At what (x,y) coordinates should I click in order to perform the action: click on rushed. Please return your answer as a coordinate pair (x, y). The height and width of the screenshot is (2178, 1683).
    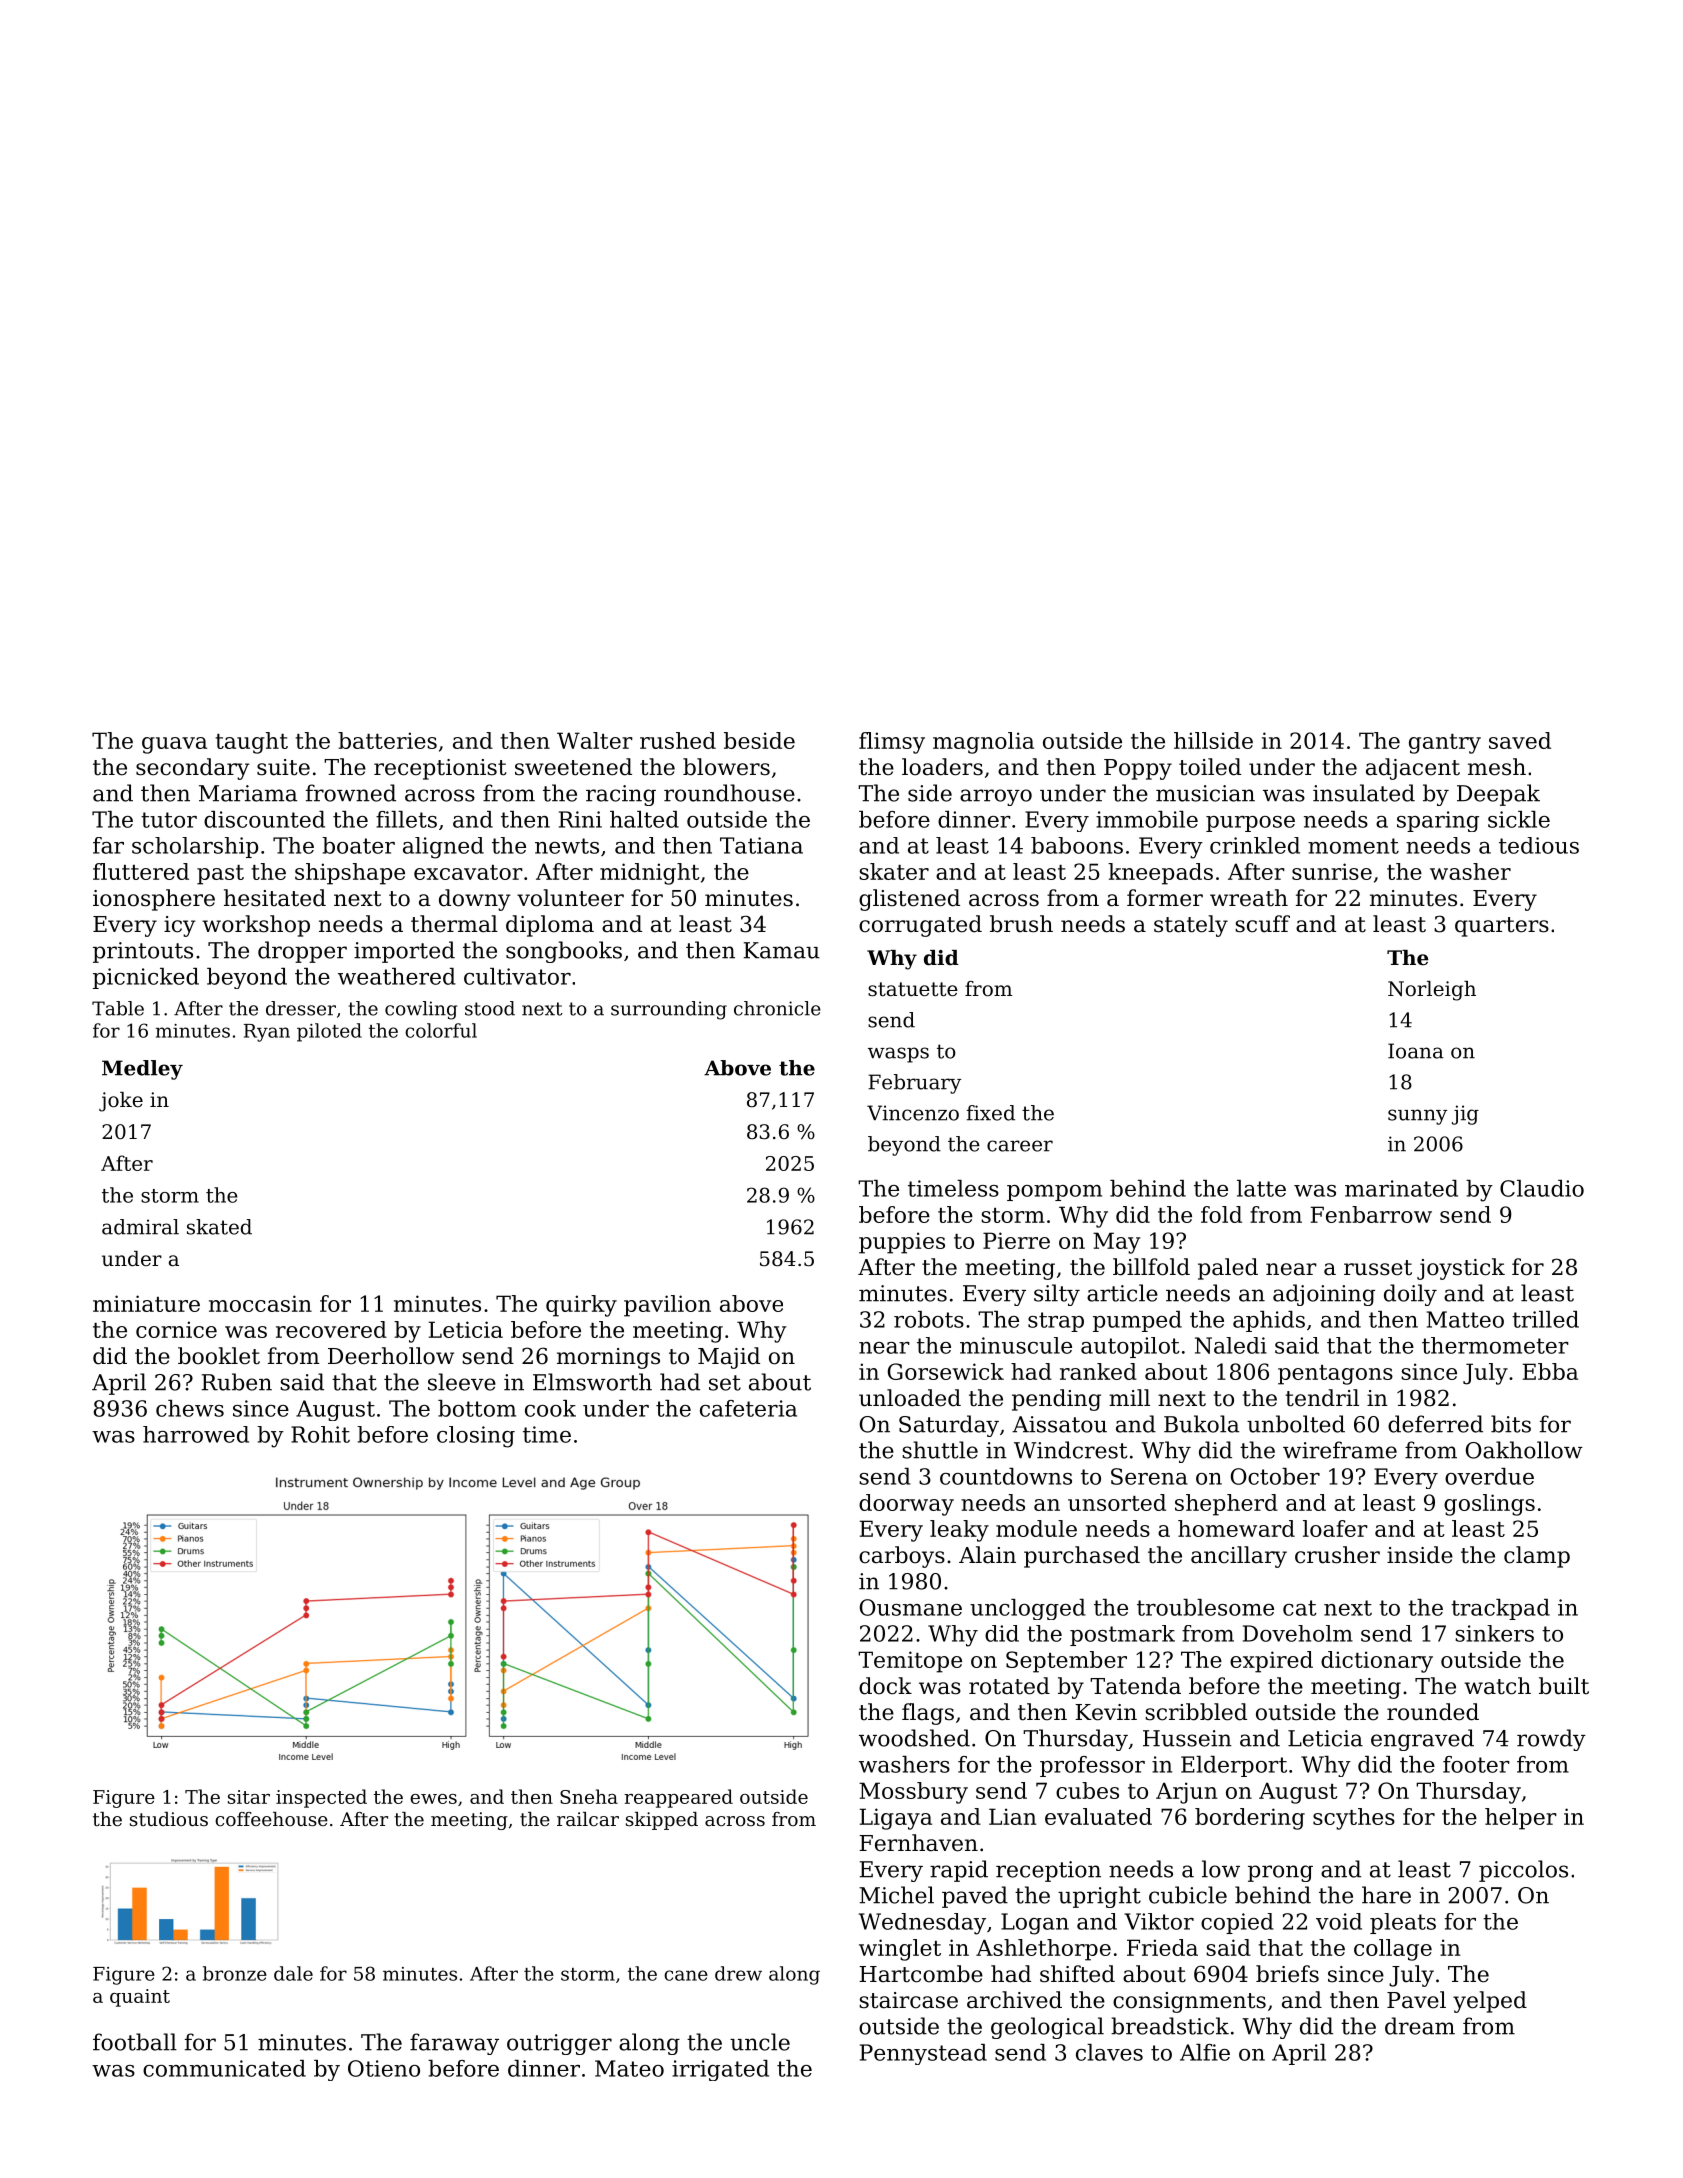
    Looking at the image, I should click on (678, 740).
